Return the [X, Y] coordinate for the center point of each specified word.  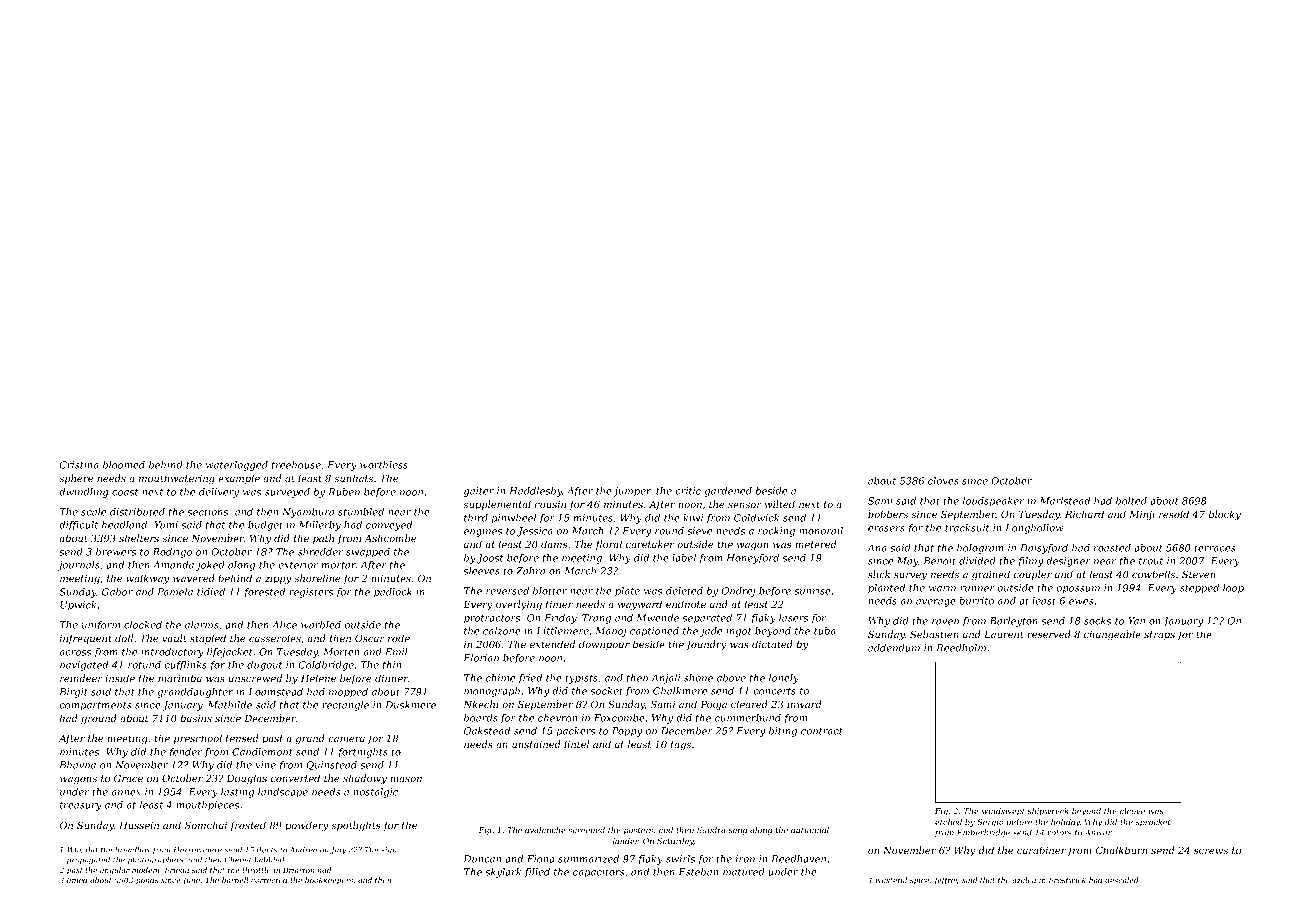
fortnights [363, 753]
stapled [208, 639]
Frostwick [1067, 880]
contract [822, 731]
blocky [1225, 515]
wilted [780, 504]
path [323, 539]
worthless [384, 465]
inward [804, 704]
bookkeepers [329, 881]
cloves [943, 481]
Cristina [79, 465]
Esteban [698, 872]
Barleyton [1014, 622]
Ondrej [739, 592]
